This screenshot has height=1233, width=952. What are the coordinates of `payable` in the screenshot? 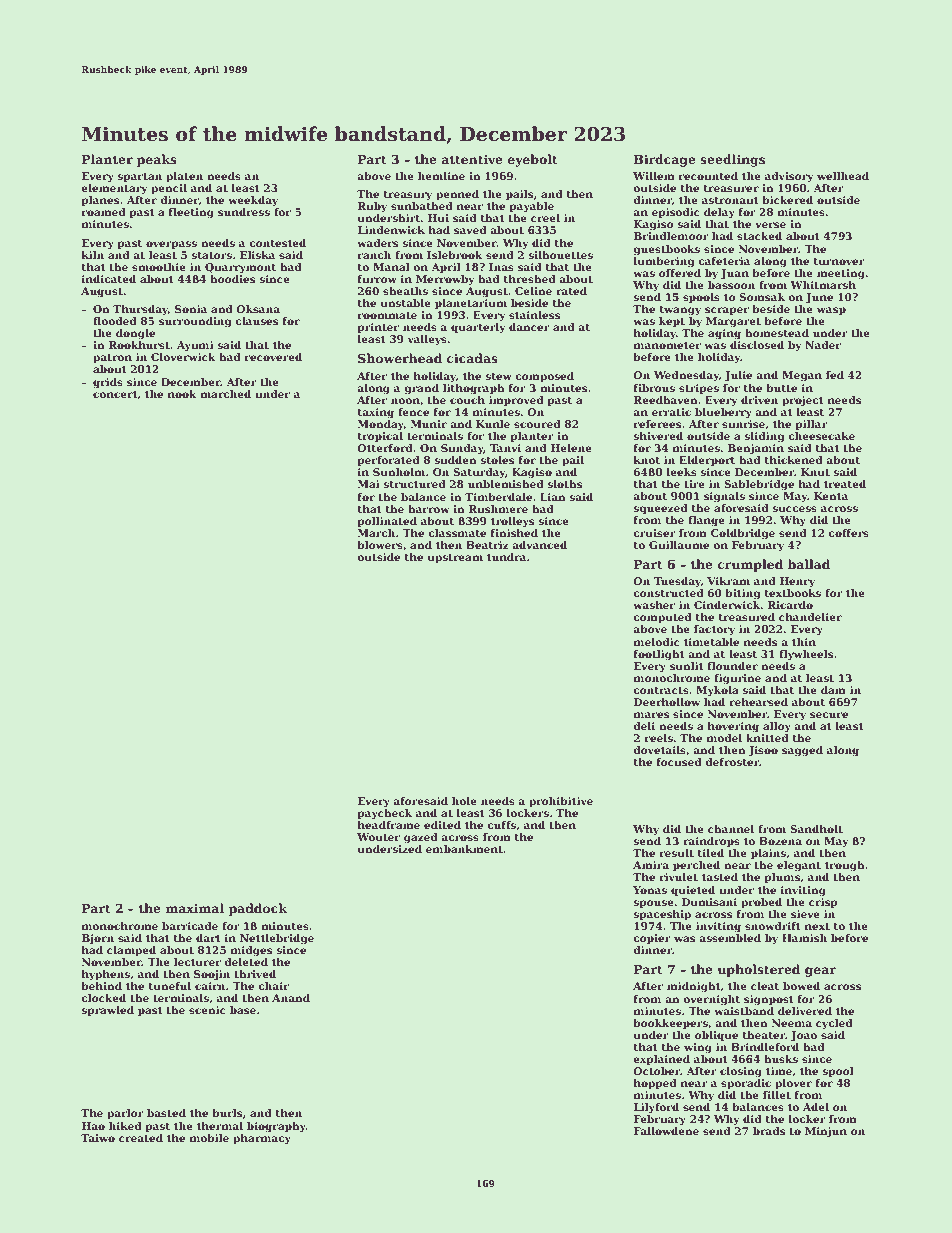 It's located at (531, 207).
